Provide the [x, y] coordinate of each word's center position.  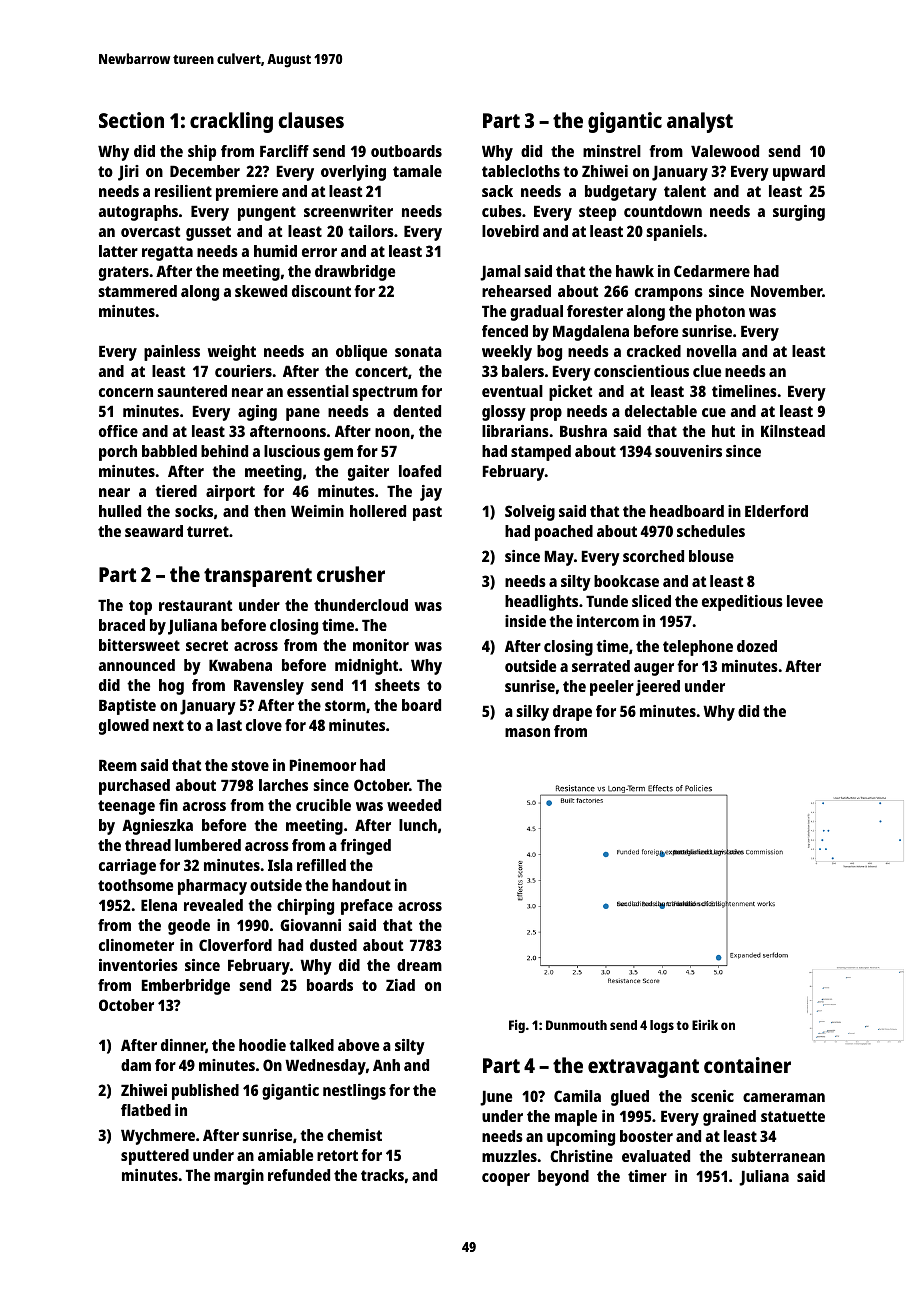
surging [799, 213]
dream [419, 965]
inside [525, 621]
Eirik [705, 1025]
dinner [183, 1046]
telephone [698, 648]
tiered [176, 491]
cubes [502, 211]
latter [118, 251]
